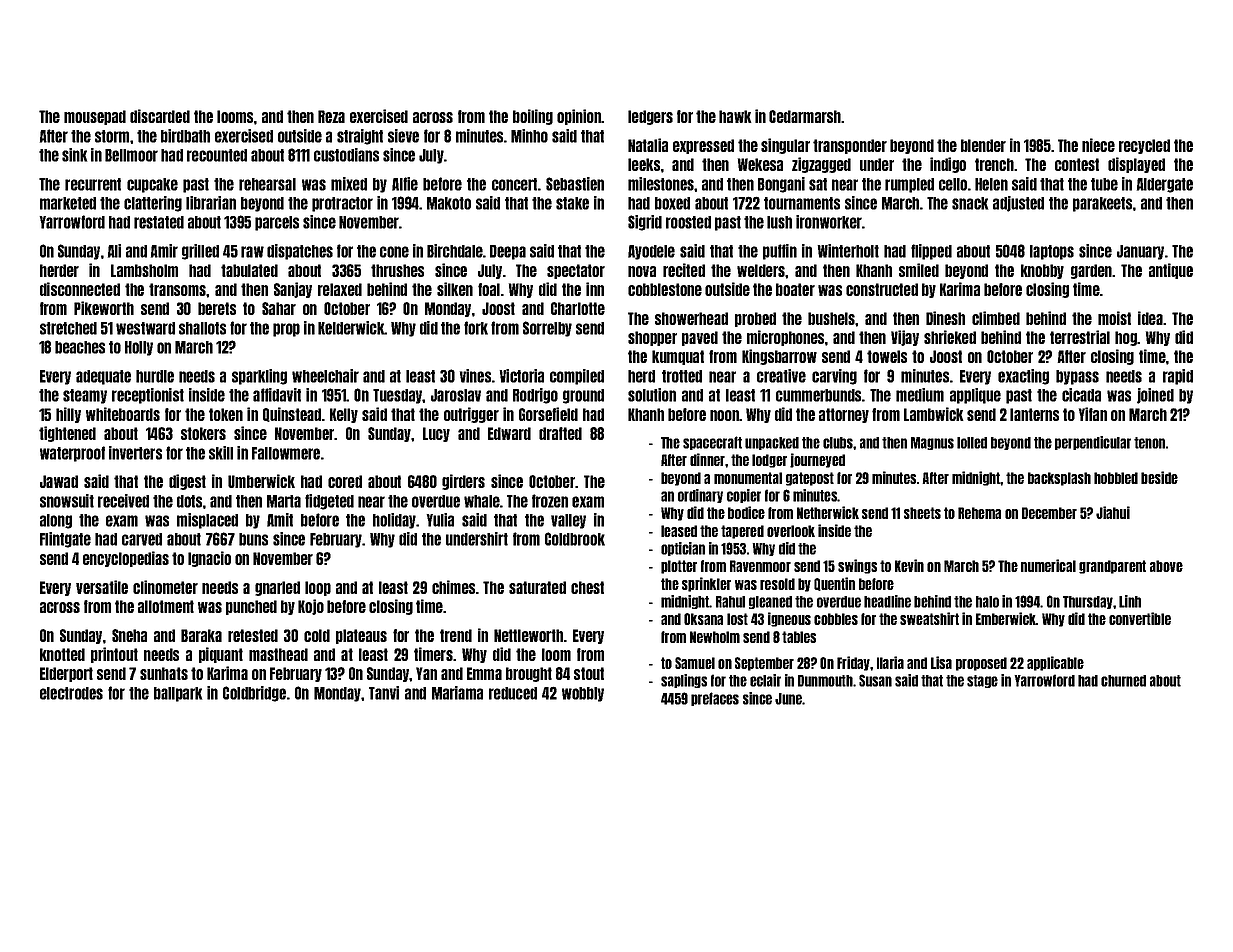  What do you see at coordinates (160, 116) in the screenshot?
I see `discarded` at bounding box center [160, 116].
